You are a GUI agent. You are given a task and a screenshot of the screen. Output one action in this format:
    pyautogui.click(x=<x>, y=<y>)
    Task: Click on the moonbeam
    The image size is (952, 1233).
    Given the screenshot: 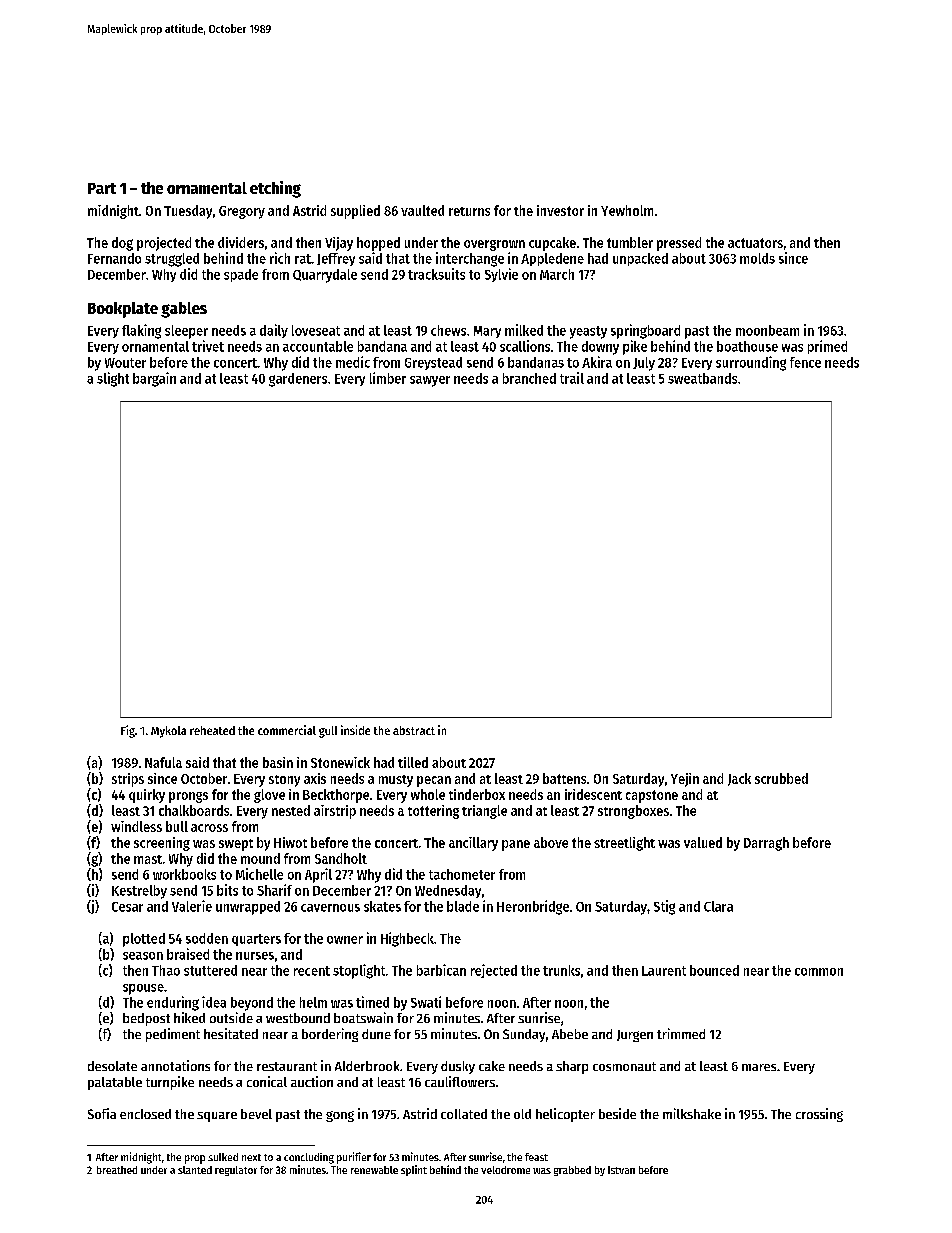 What is the action you would take?
    pyautogui.click(x=767, y=330)
